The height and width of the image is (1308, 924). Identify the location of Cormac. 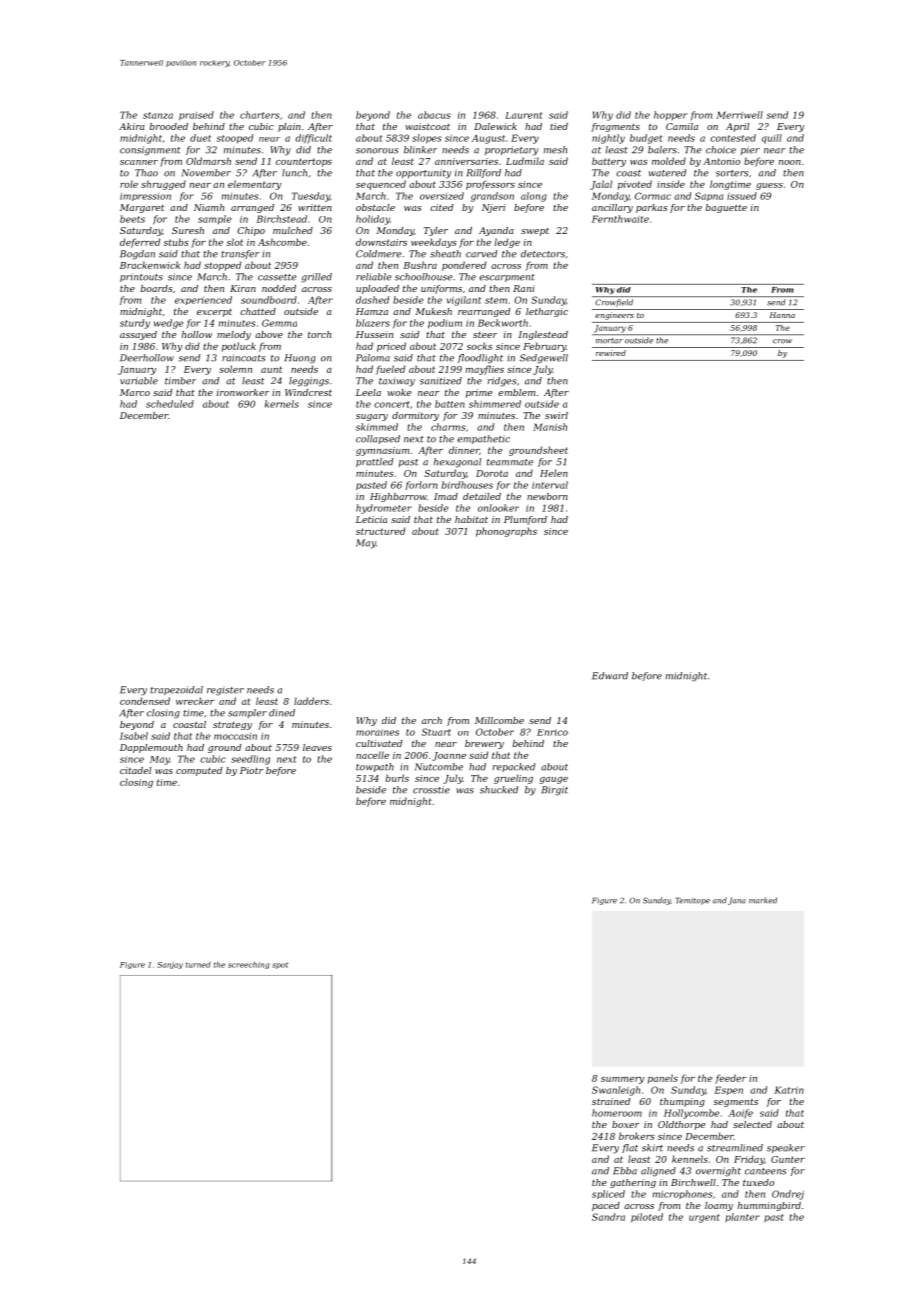
(653, 196).
